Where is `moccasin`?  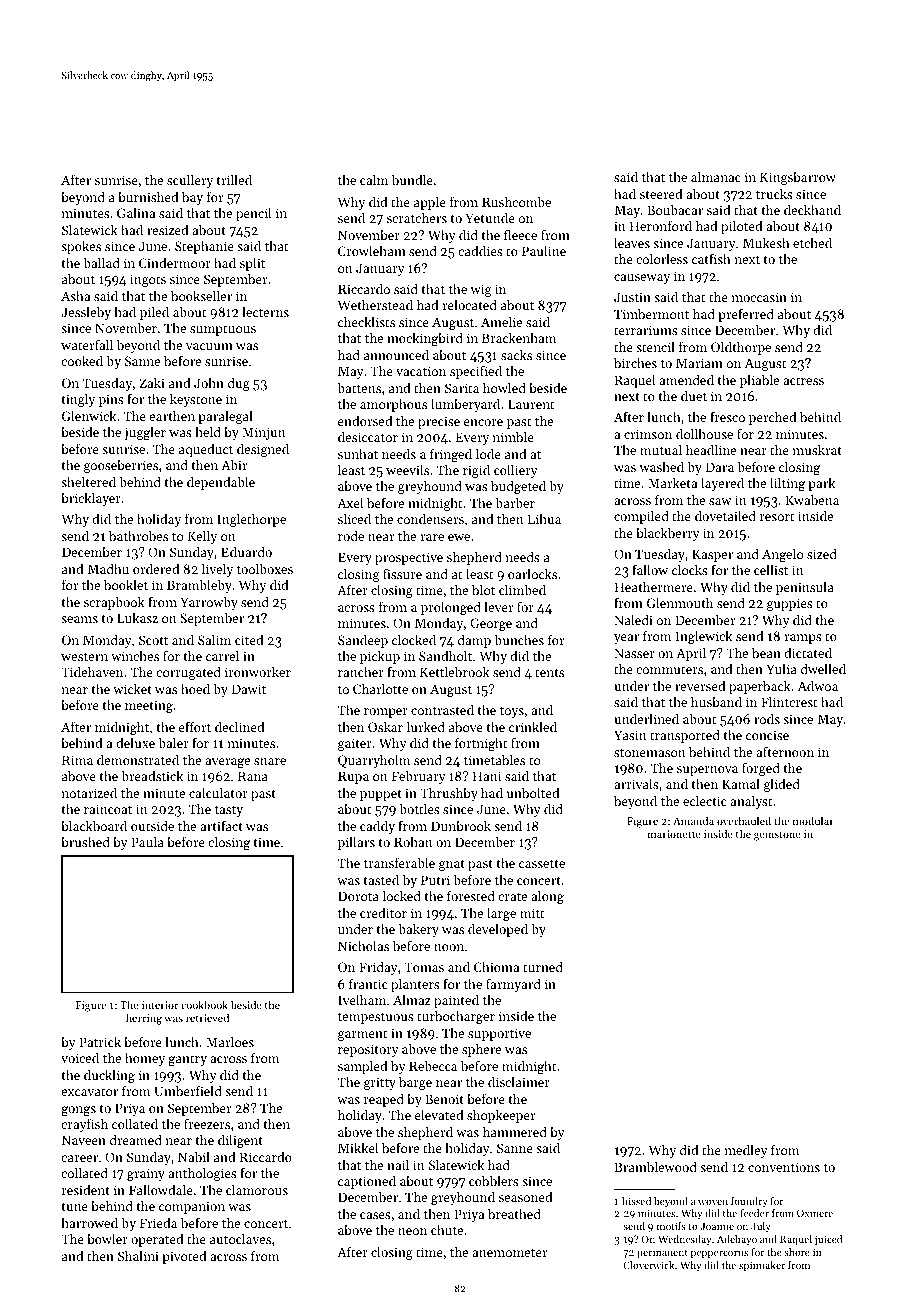
moccasin is located at coordinates (759, 297).
